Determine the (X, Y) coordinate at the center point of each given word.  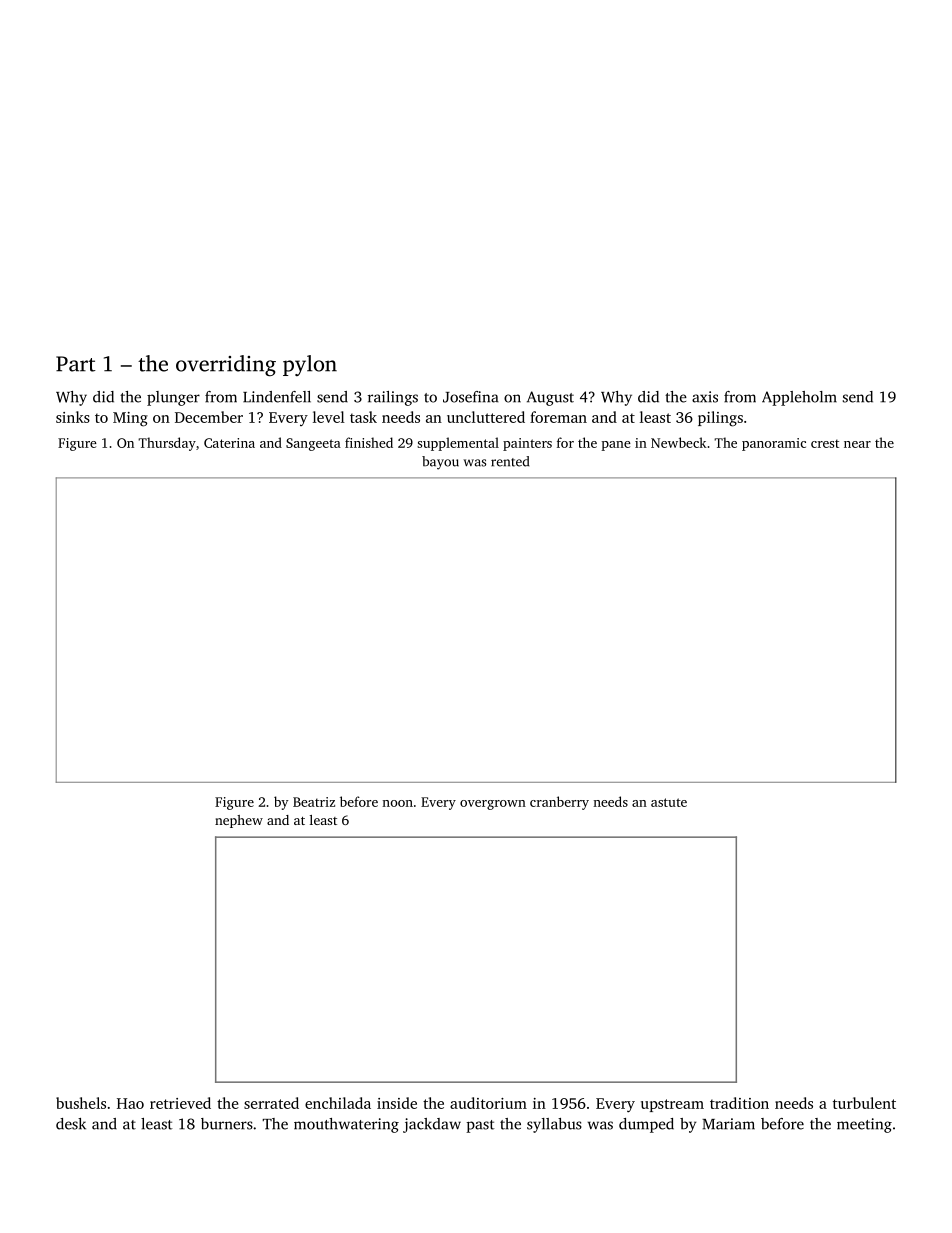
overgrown (493, 805)
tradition (739, 1103)
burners (227, 1124)
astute (669, 802)
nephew (239, 821)
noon (397, 803)
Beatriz (314, 802)
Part (76, 364)
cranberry (559, 803)
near (857, 444)
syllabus (554, 1125)
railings (393, 398)
